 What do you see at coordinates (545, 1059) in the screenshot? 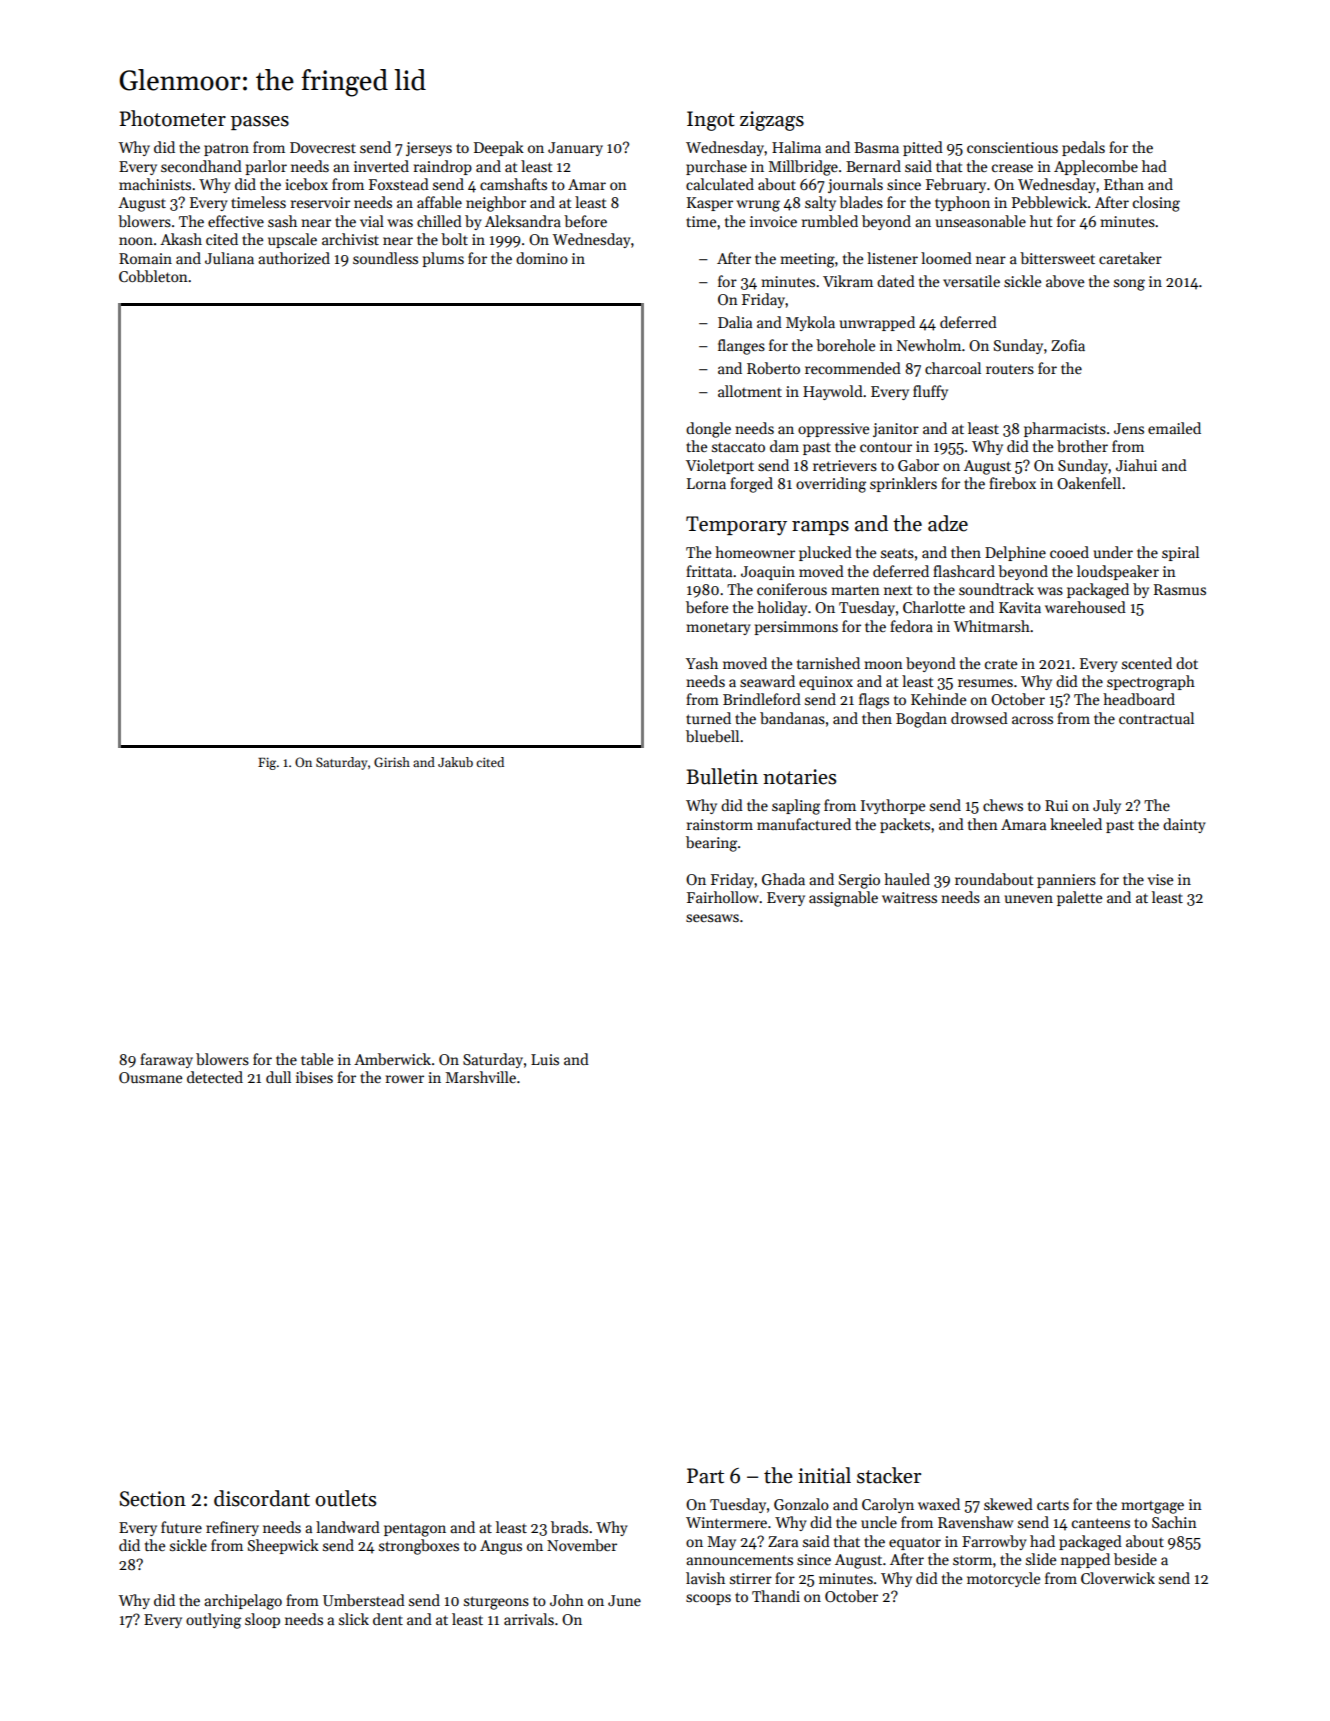
I see `Luis` at bounding box center [545, 1059].
